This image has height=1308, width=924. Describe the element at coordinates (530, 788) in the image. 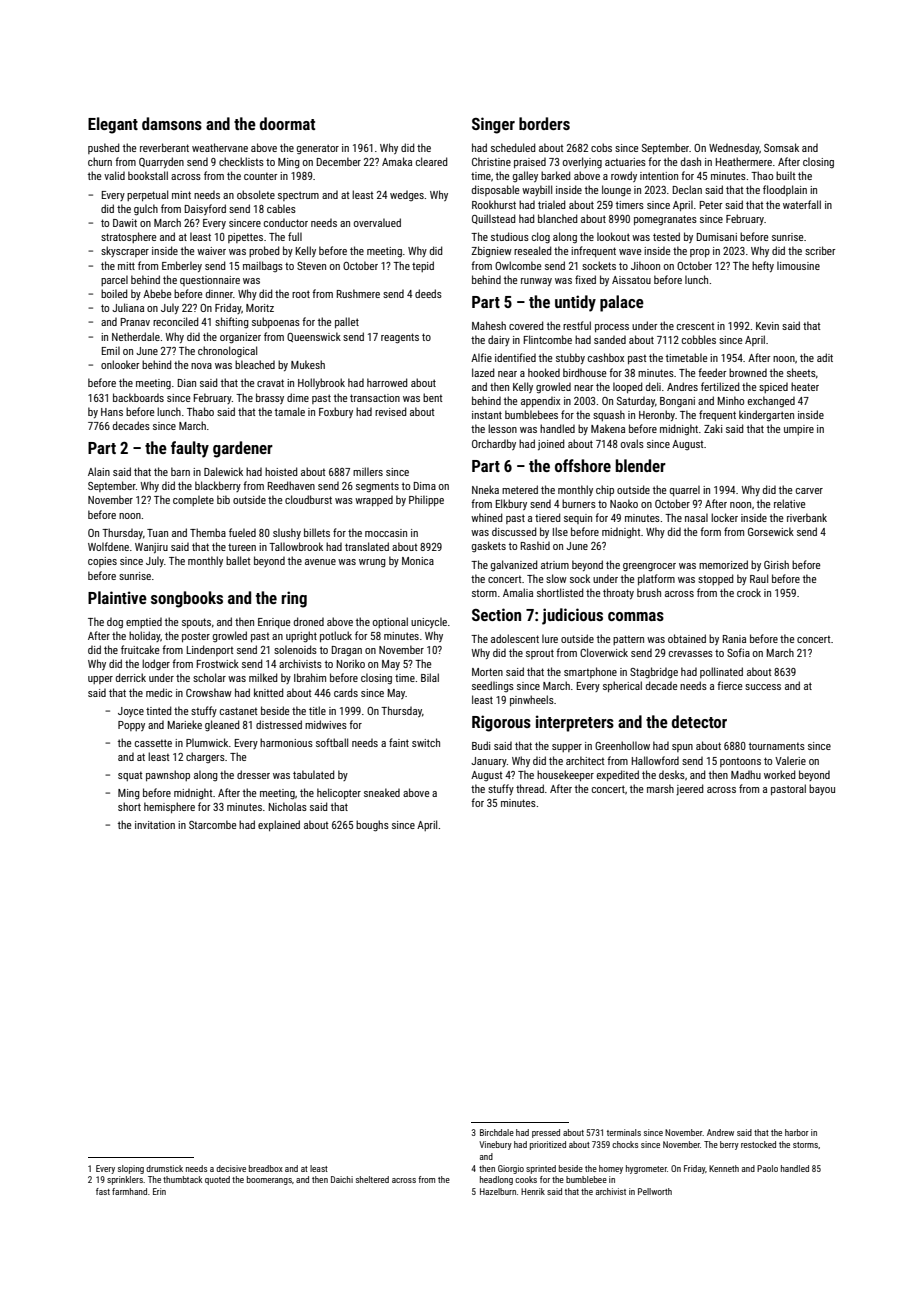

I see `thread` at that location.
